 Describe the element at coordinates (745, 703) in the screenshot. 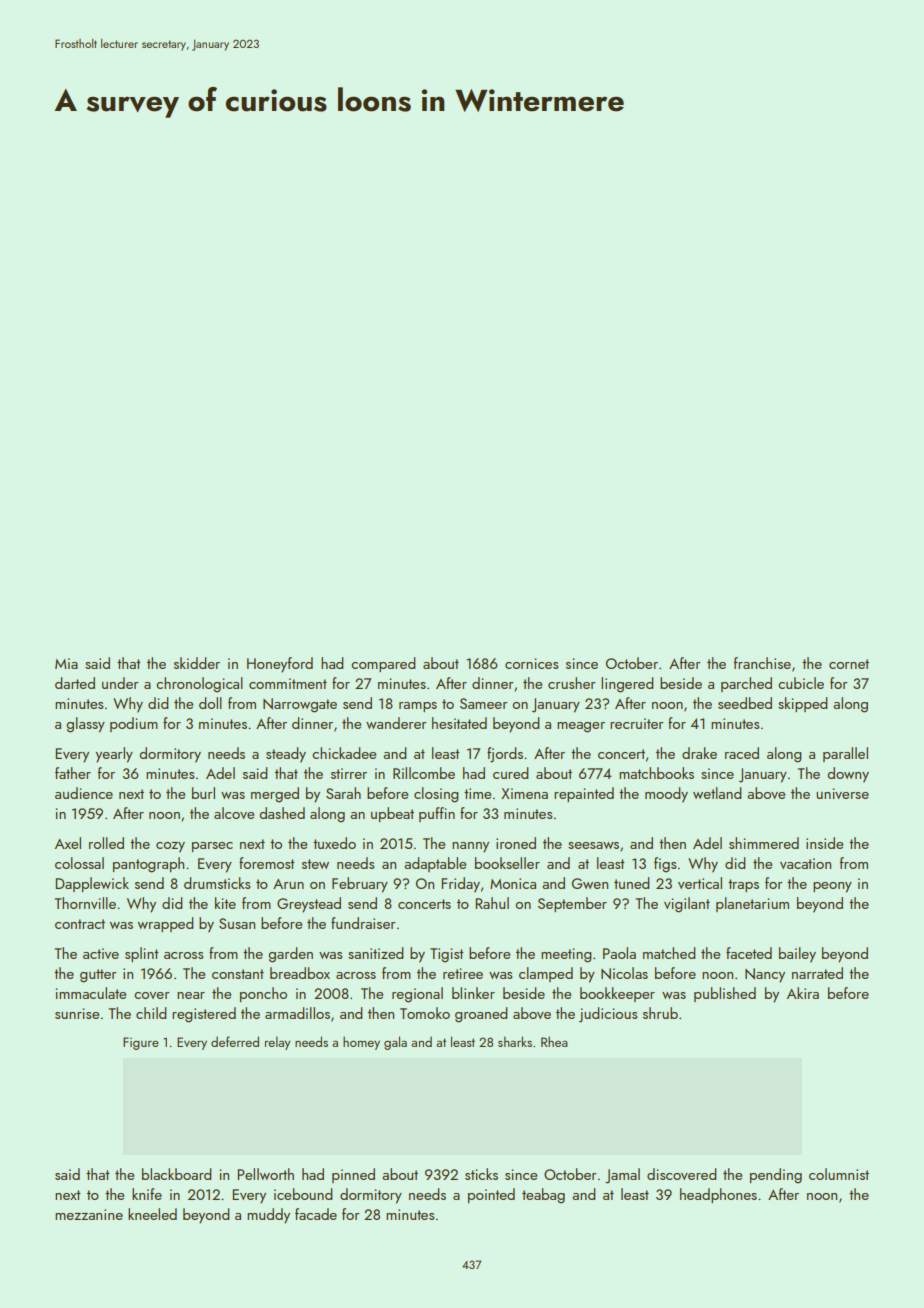

I see `seedbed` at that location.
